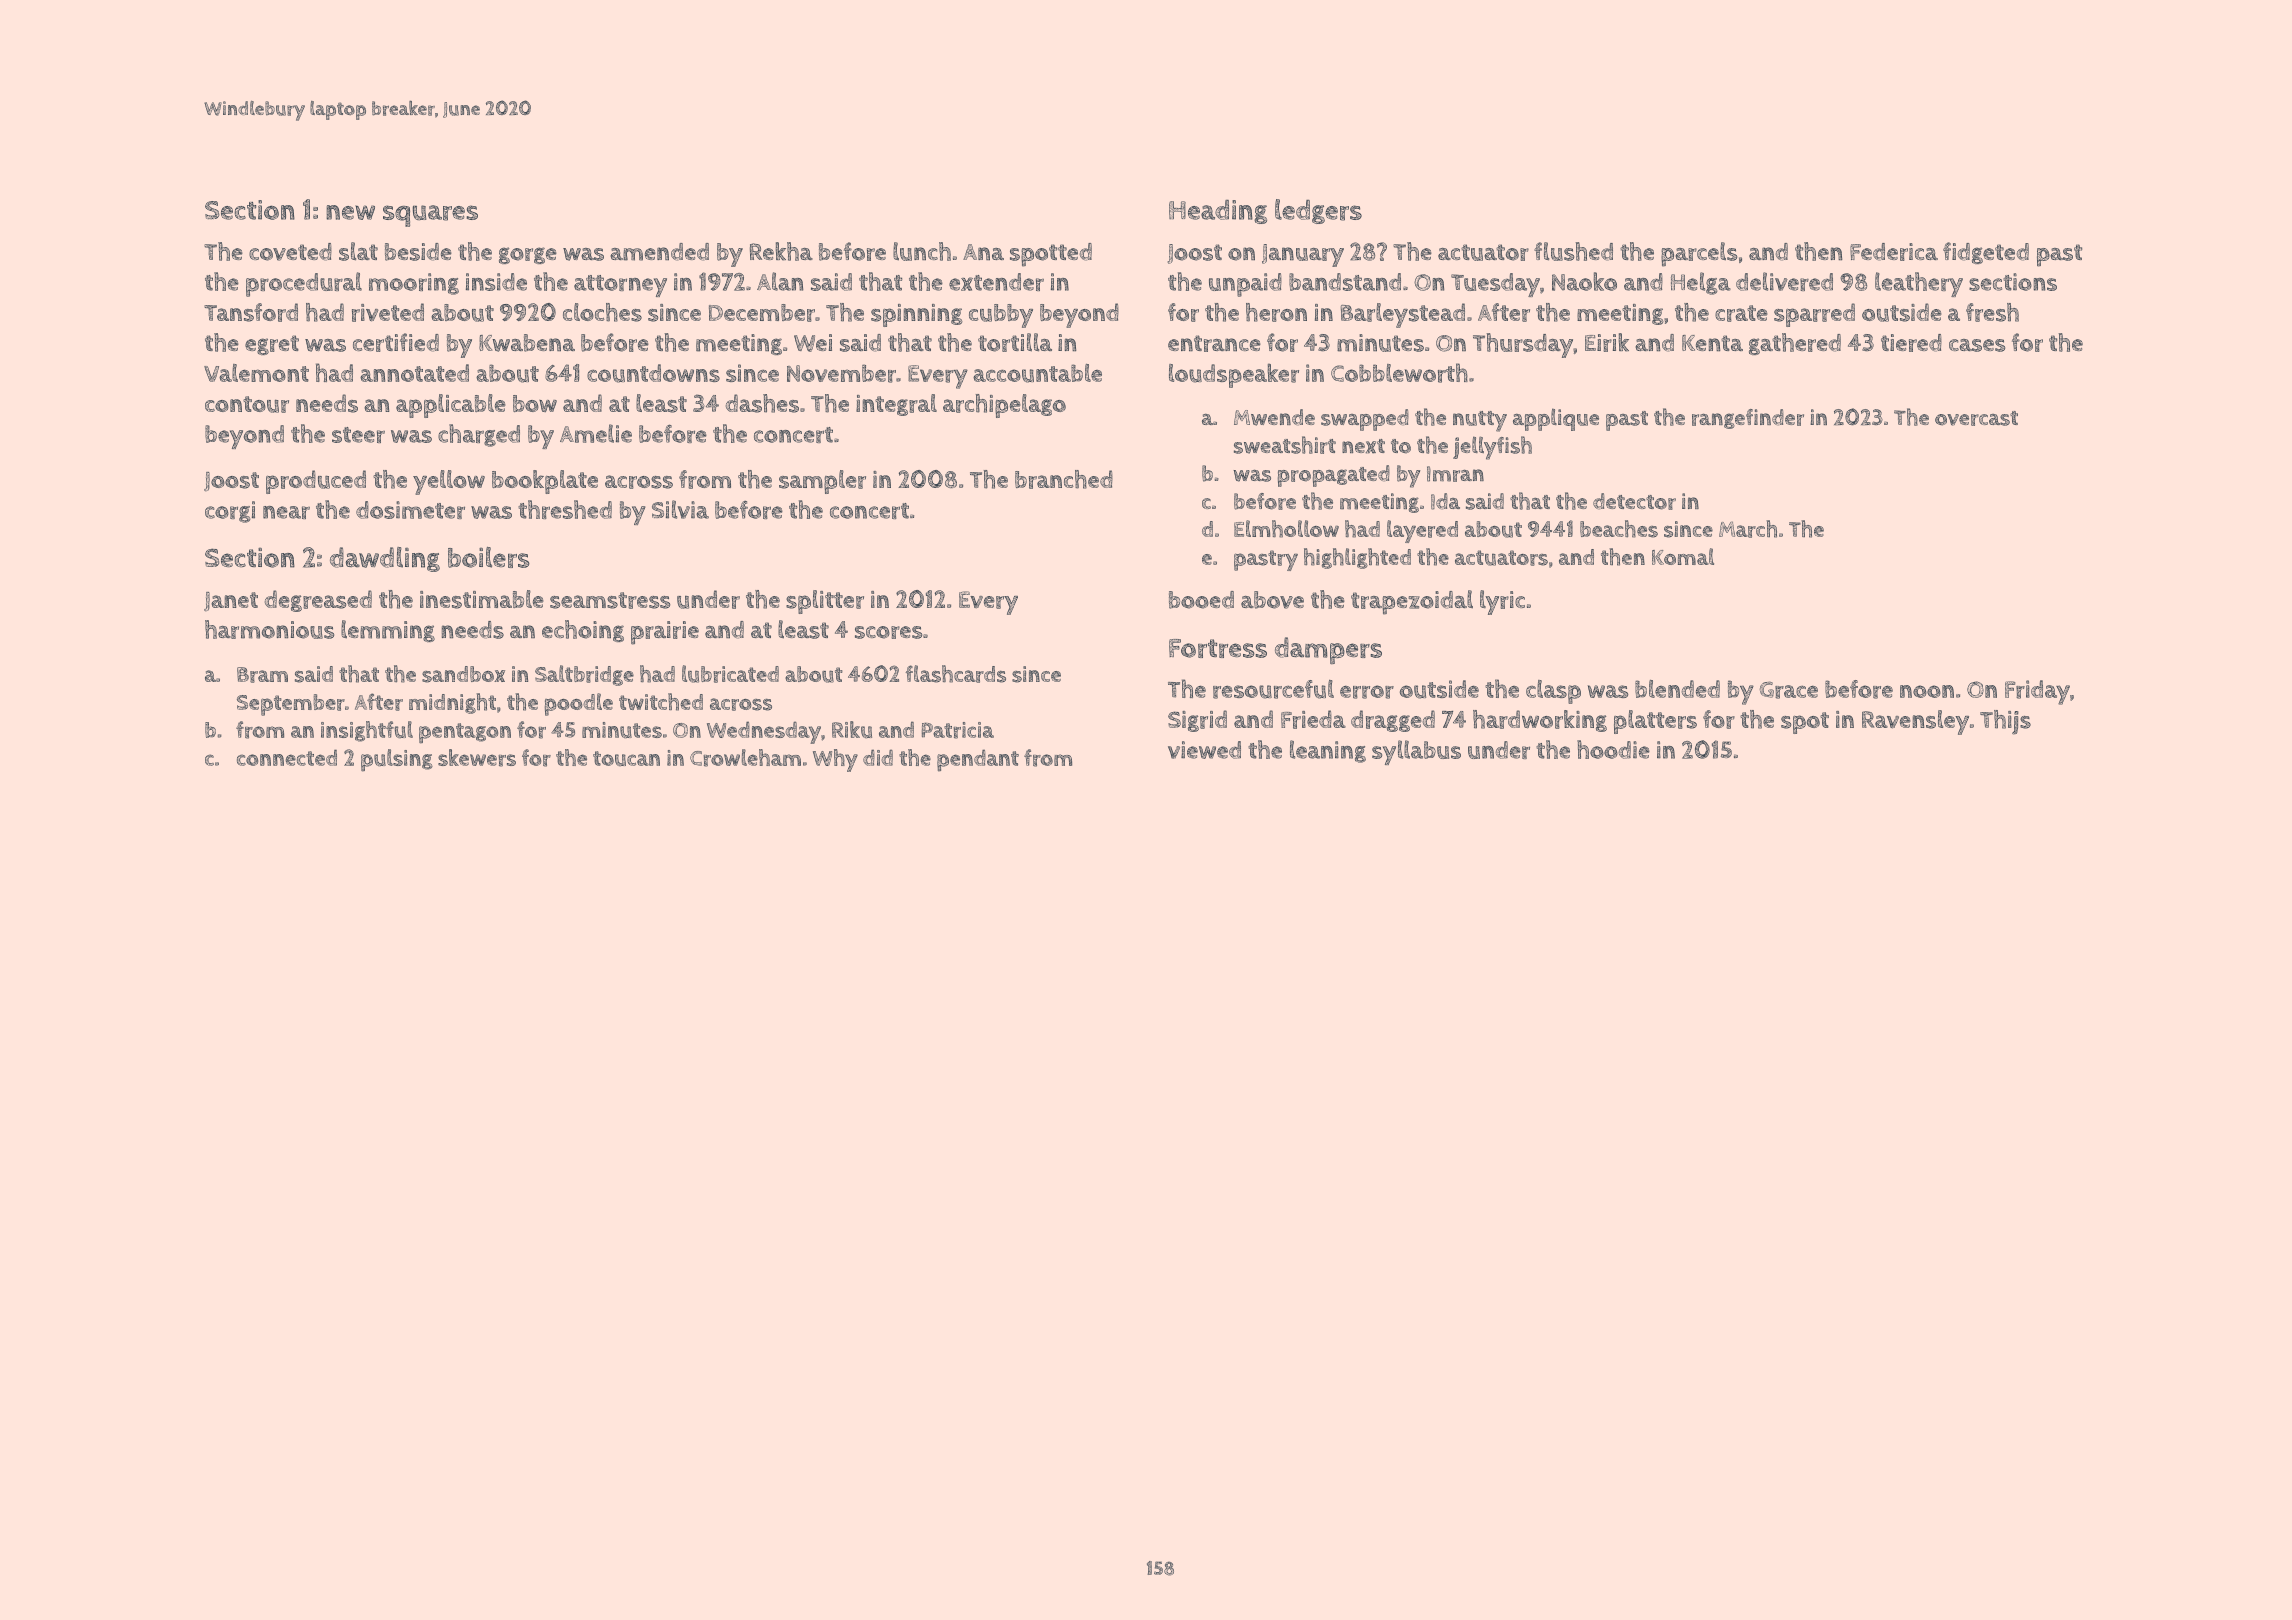  I want to click on dragged, so click(1393, 721).
